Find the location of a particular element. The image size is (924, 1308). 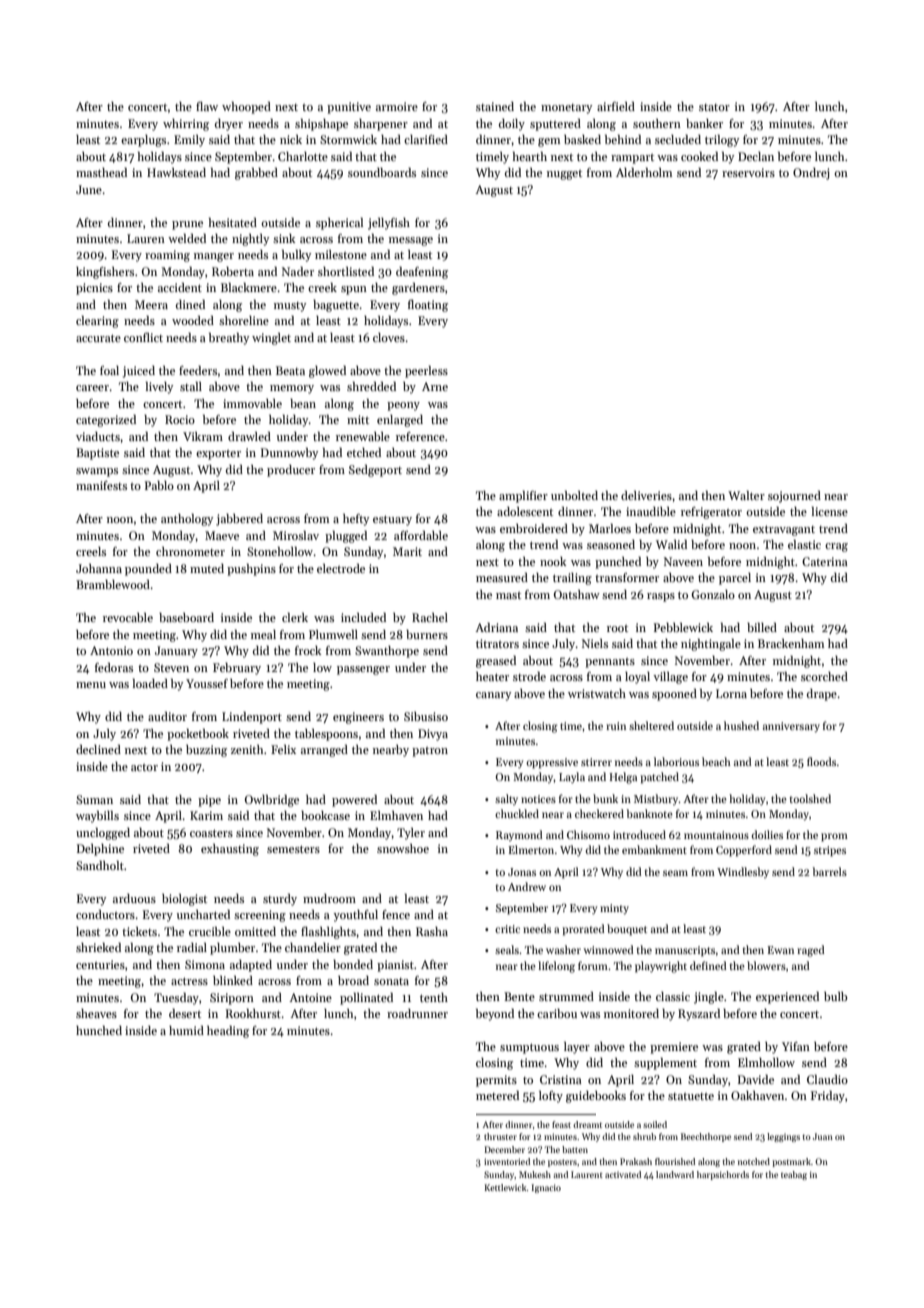

reservoirs is located at coordinates (748, 172).
